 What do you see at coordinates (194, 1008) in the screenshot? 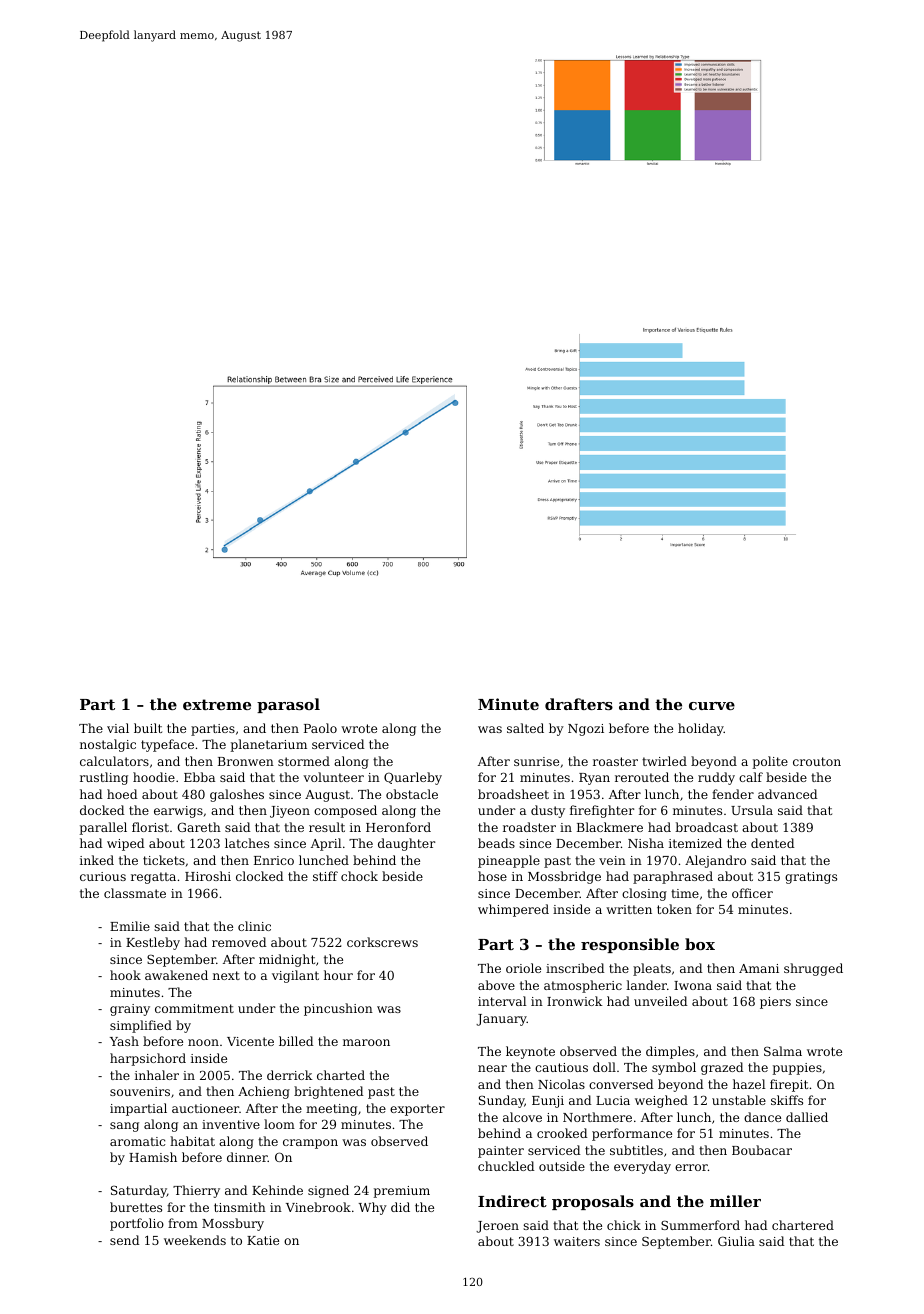
I see `commitment` at bounding box center [194, 1008].
